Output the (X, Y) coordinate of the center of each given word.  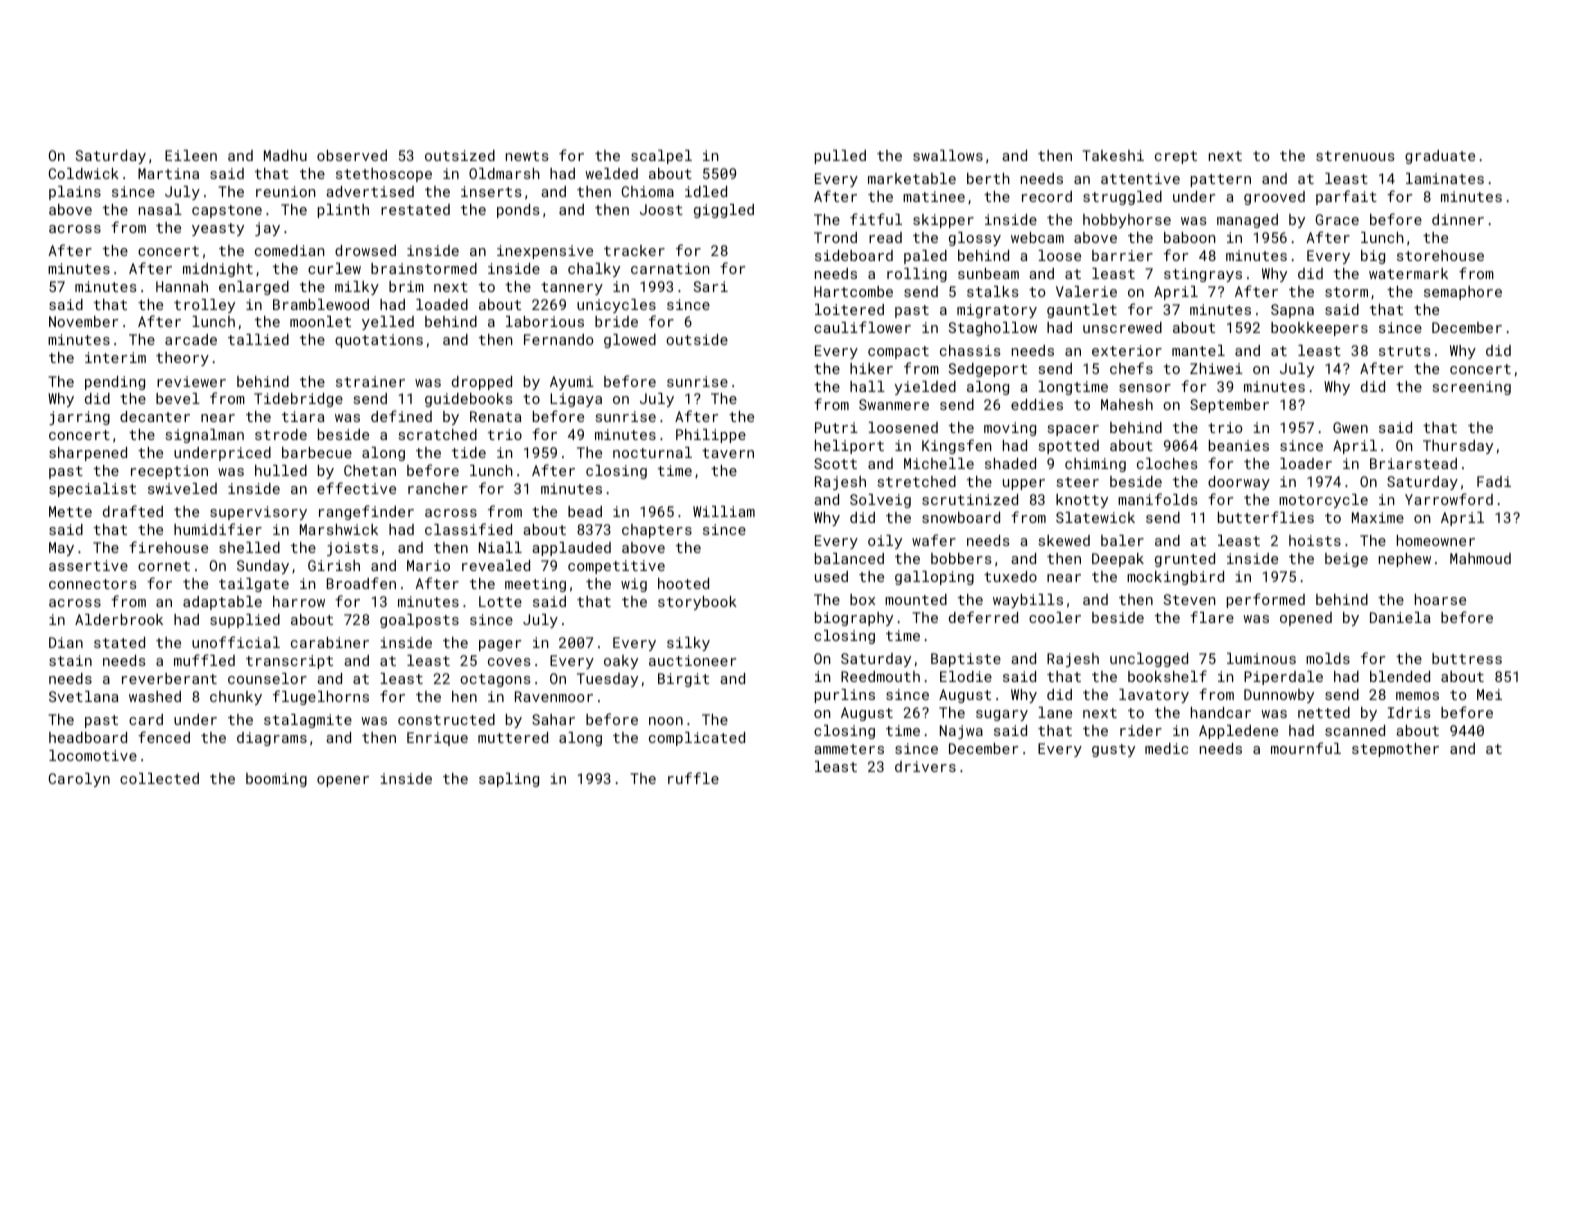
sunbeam (988, 273)
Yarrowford (1449, 499)
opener (343, 781)
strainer (370, 381)
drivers (925, 766)
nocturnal (652, 452)
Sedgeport (987, 370)
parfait (1346, 197)
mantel (1198, 350)
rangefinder (366, 512)
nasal (160, 209)
